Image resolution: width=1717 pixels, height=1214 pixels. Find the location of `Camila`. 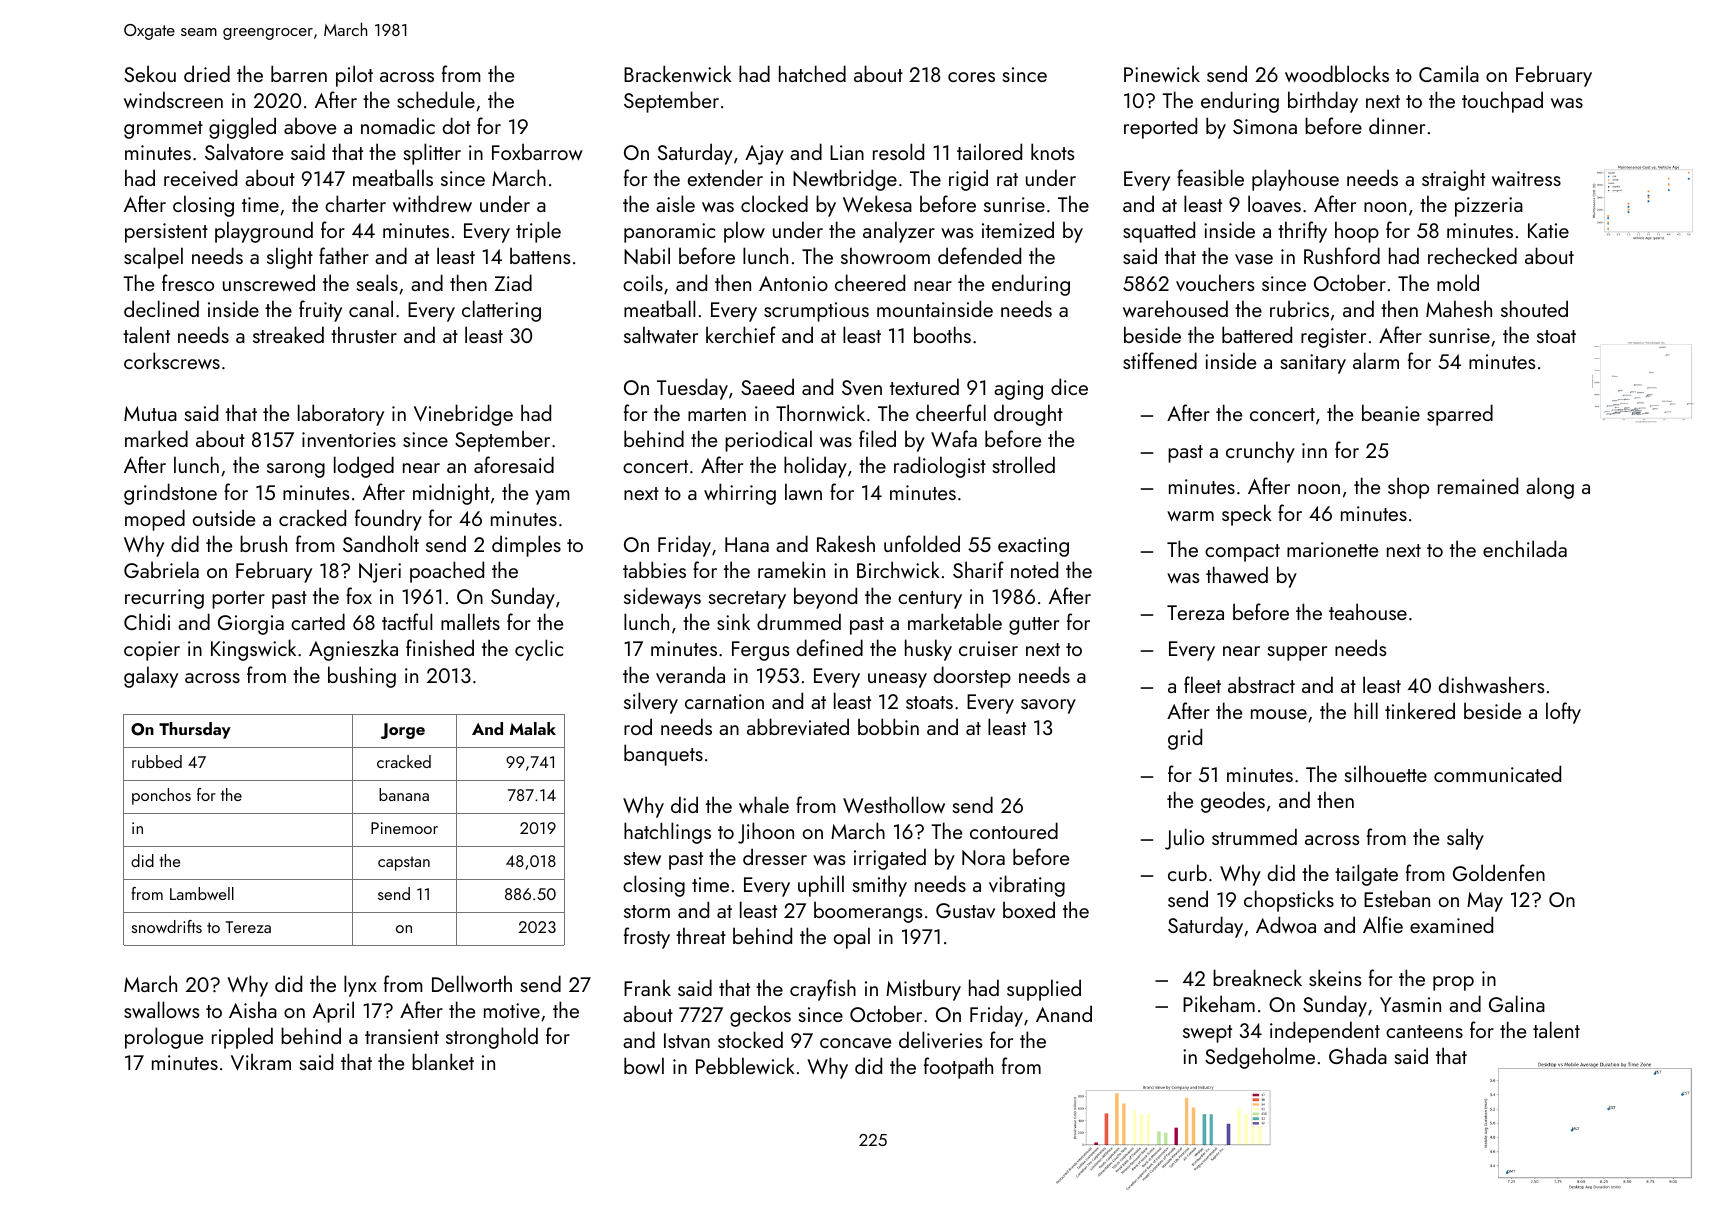

Camila is located at coordinates (1449, 73).
